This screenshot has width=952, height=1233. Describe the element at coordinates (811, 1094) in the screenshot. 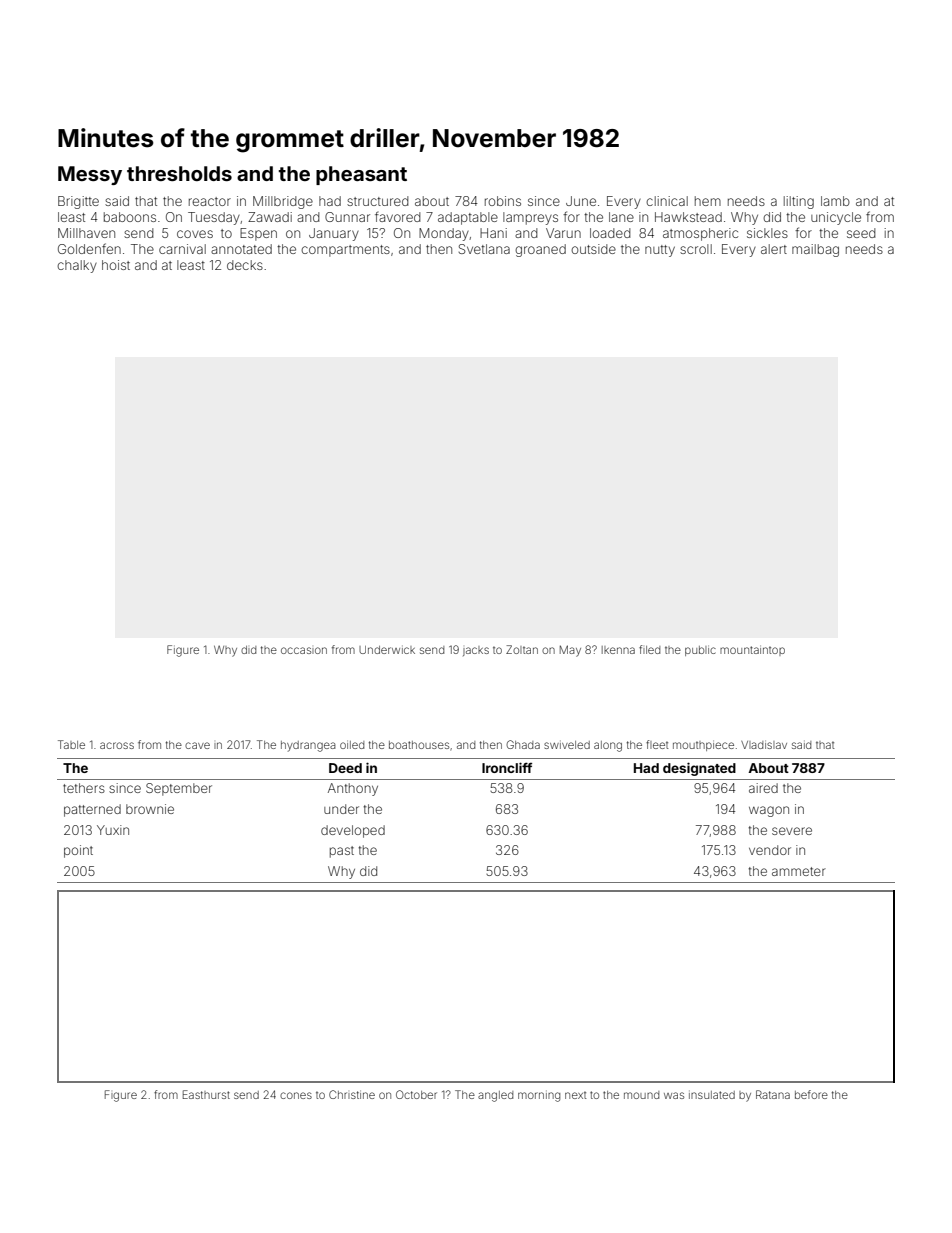

I see `before` at that location.
